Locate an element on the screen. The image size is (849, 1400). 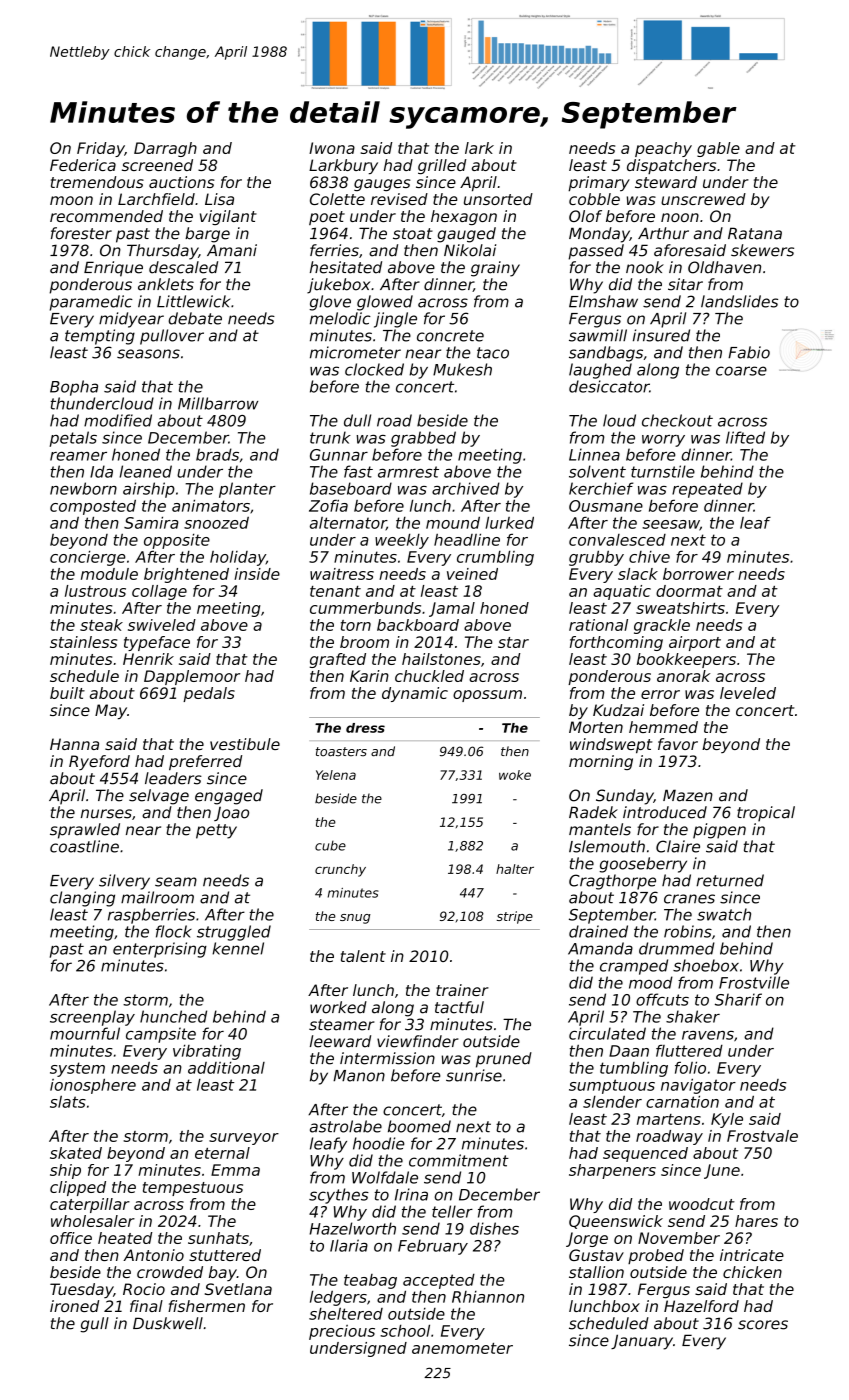
circulated is located at coordinates (607, 1033).
